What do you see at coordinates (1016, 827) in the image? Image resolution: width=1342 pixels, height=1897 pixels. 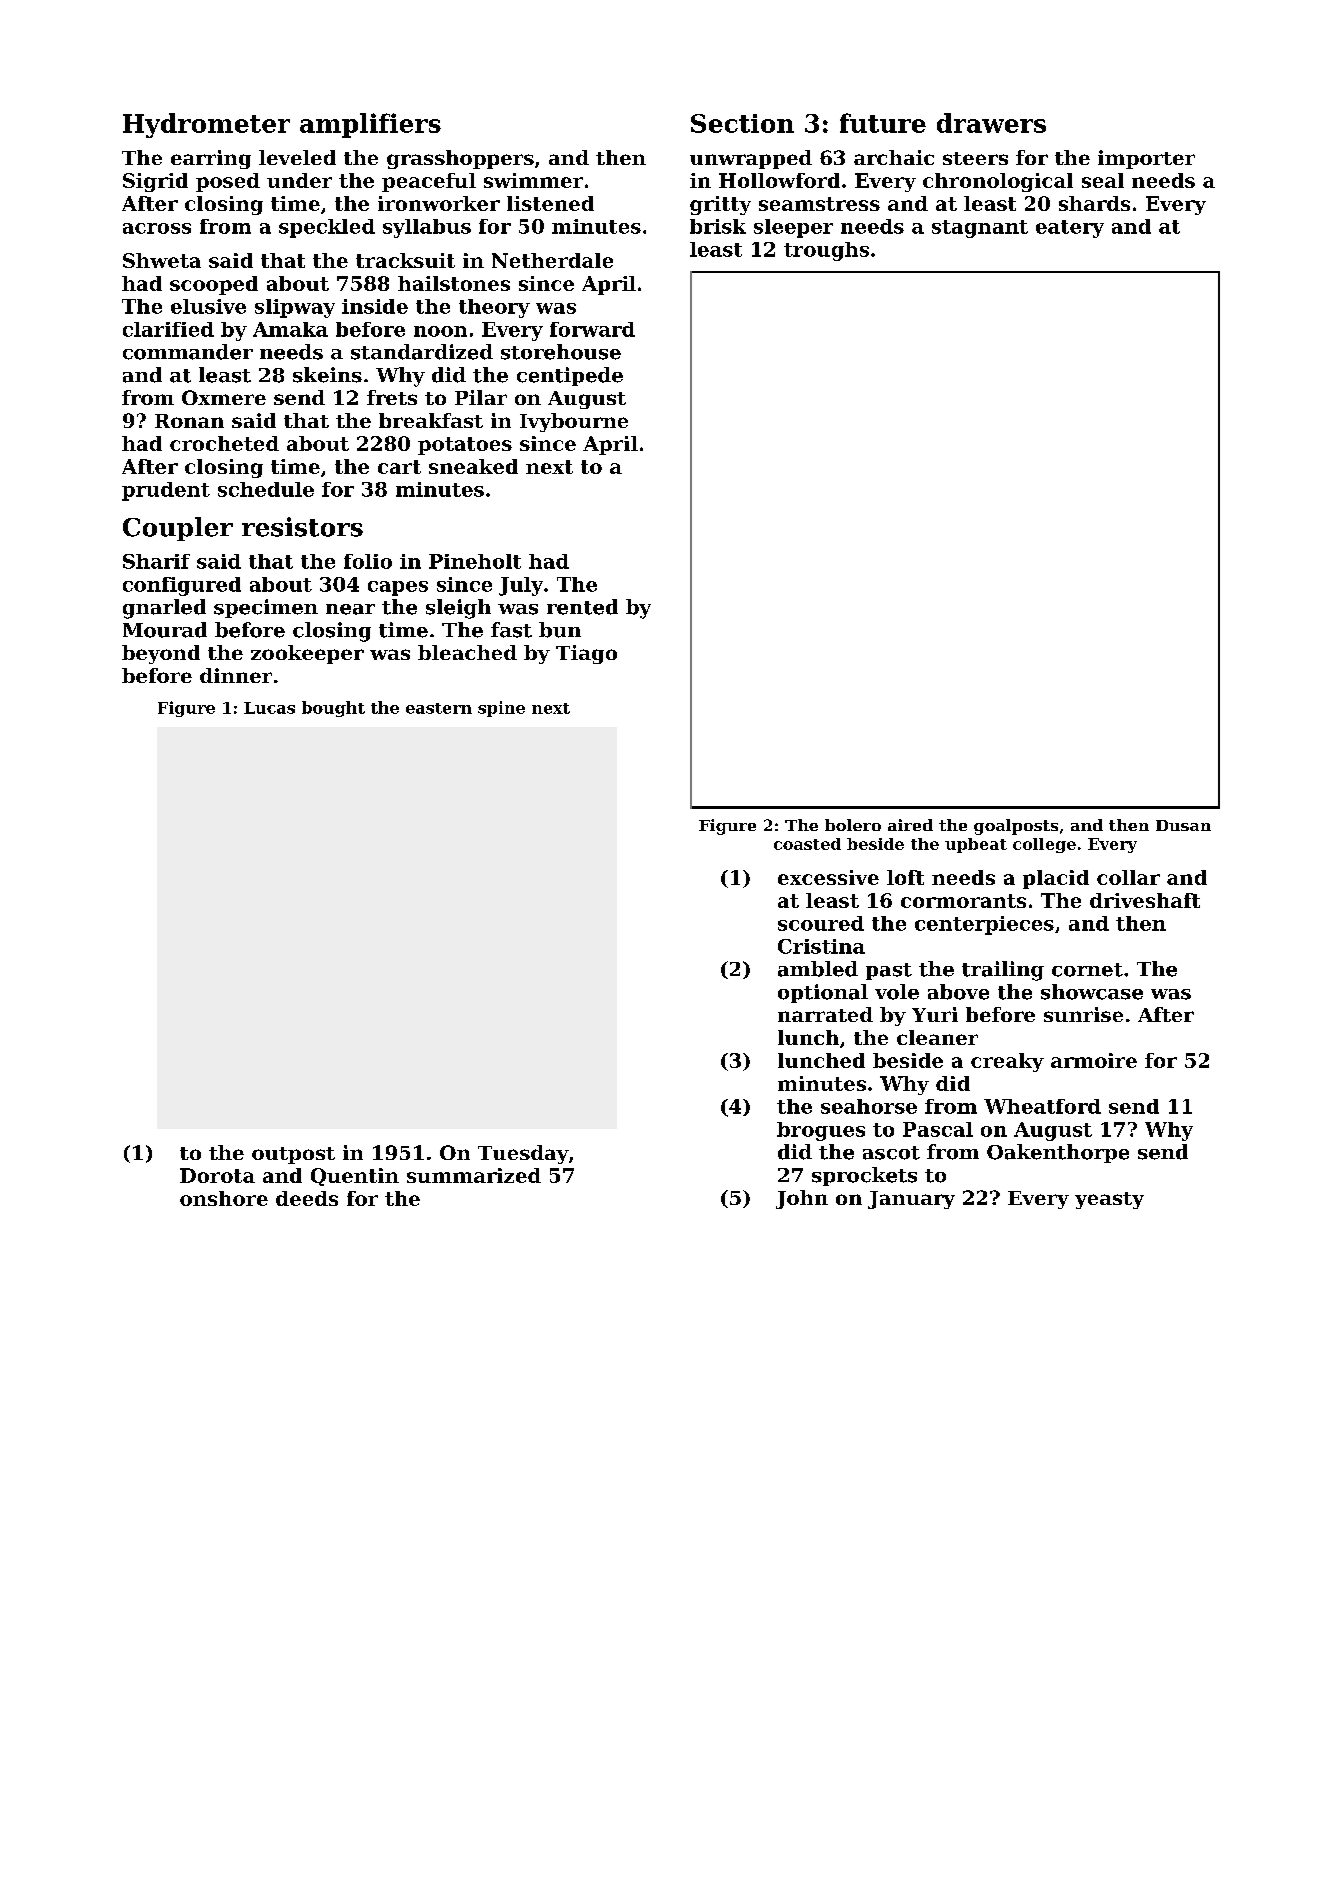 I see `goalposts` at bounding box center [1016, 827].
